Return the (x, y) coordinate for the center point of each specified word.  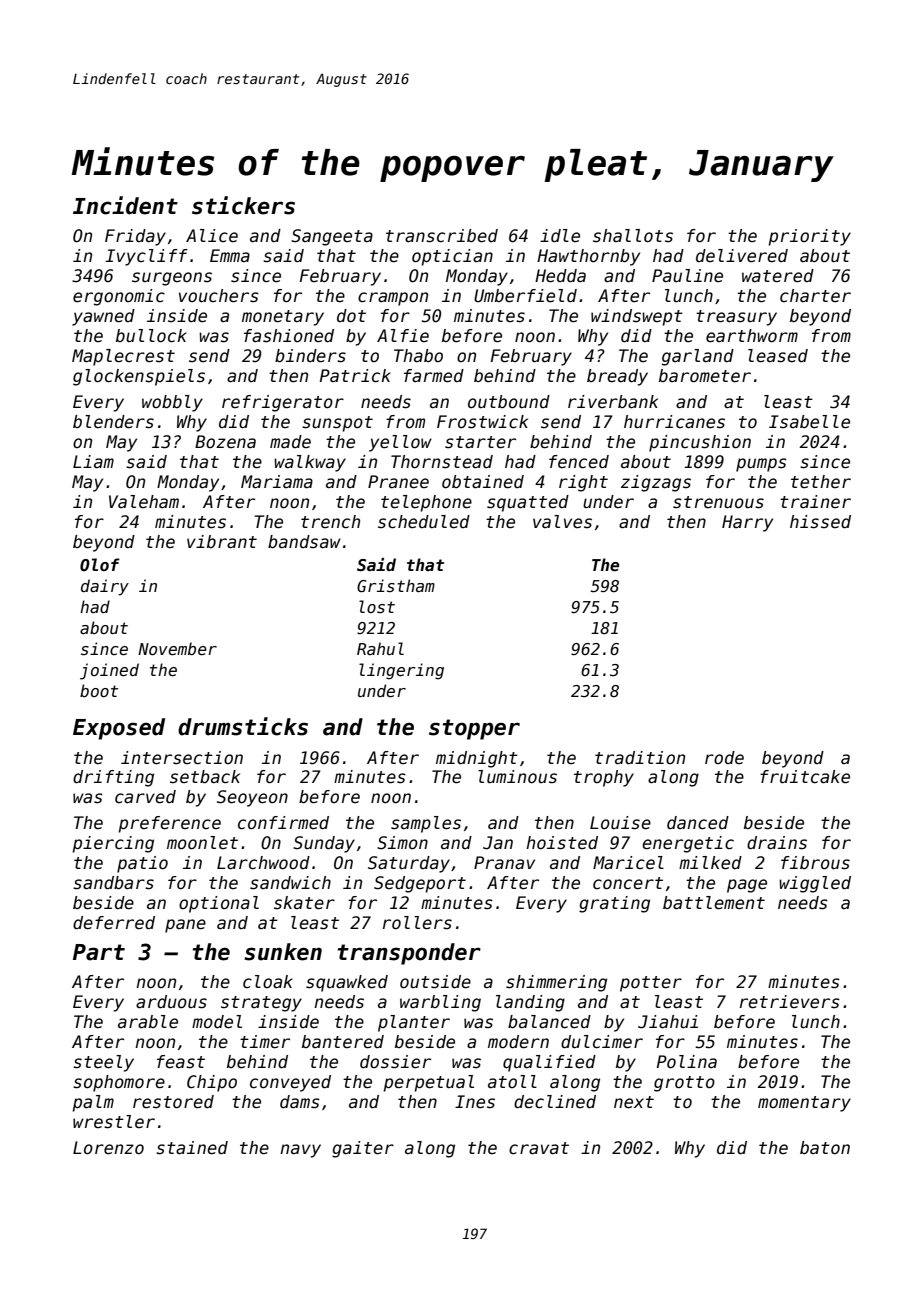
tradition (640, 758)
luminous (517, 777)
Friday (135, 237)
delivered (742, 256)
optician (452, 257)
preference (169, 824)
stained (192, 1148)
